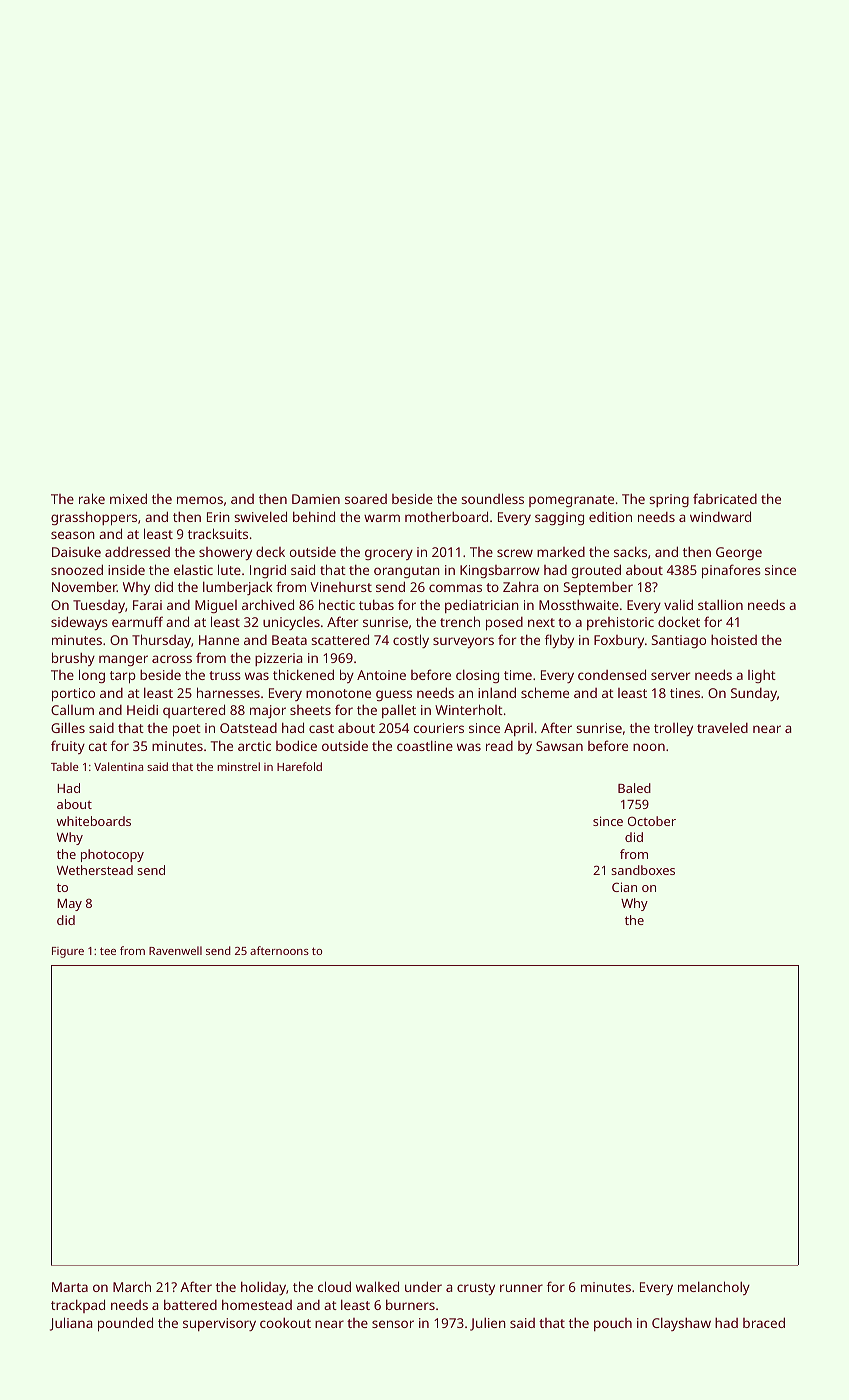 This screenshot has width=849, height=1400. What do you see at coordinates (237, 588) in the screenshot?
I see `lumberjack` at bounding box center [237, 588].
